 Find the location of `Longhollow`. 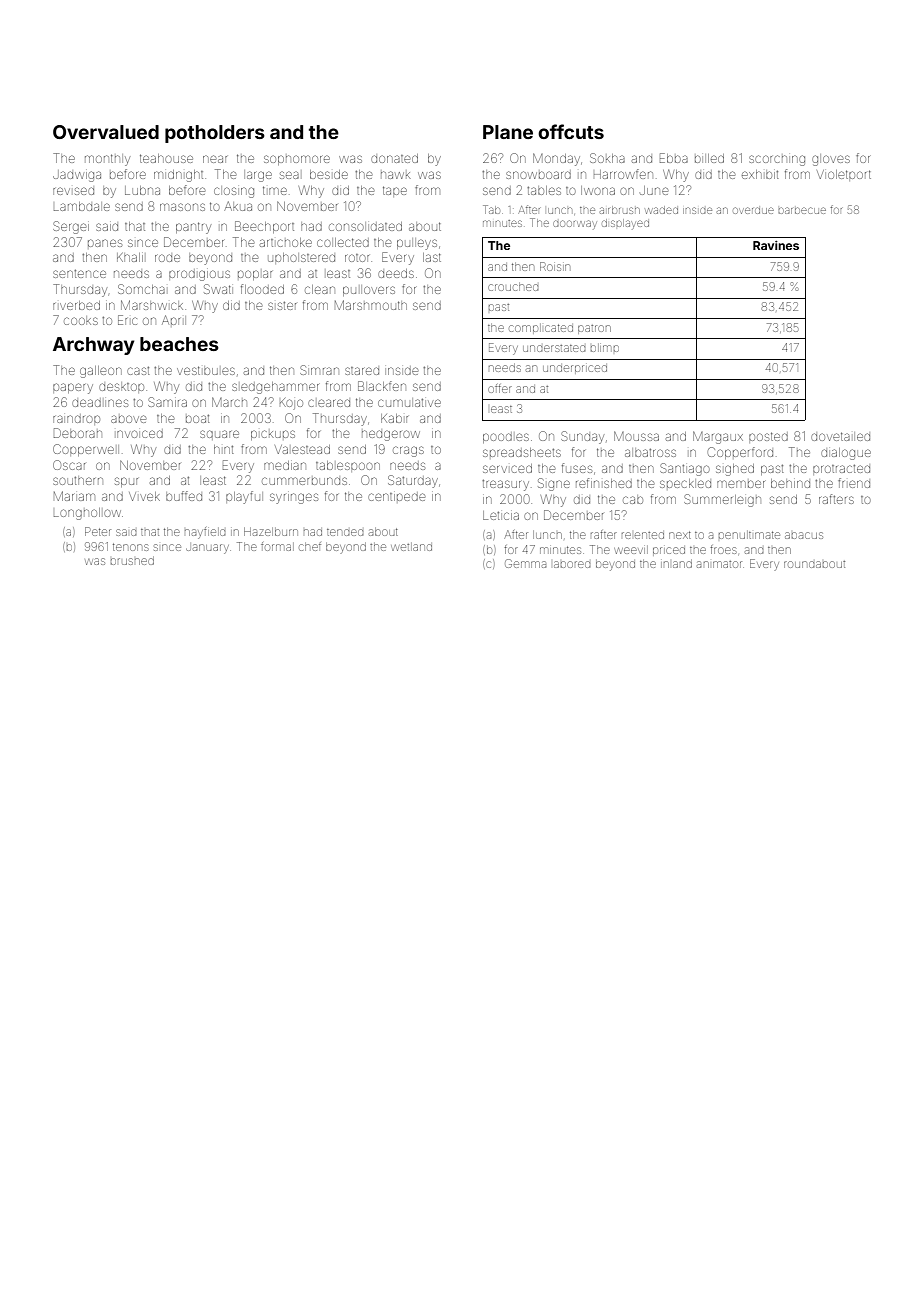

Longhollow is located at coordinates (87, 514).
